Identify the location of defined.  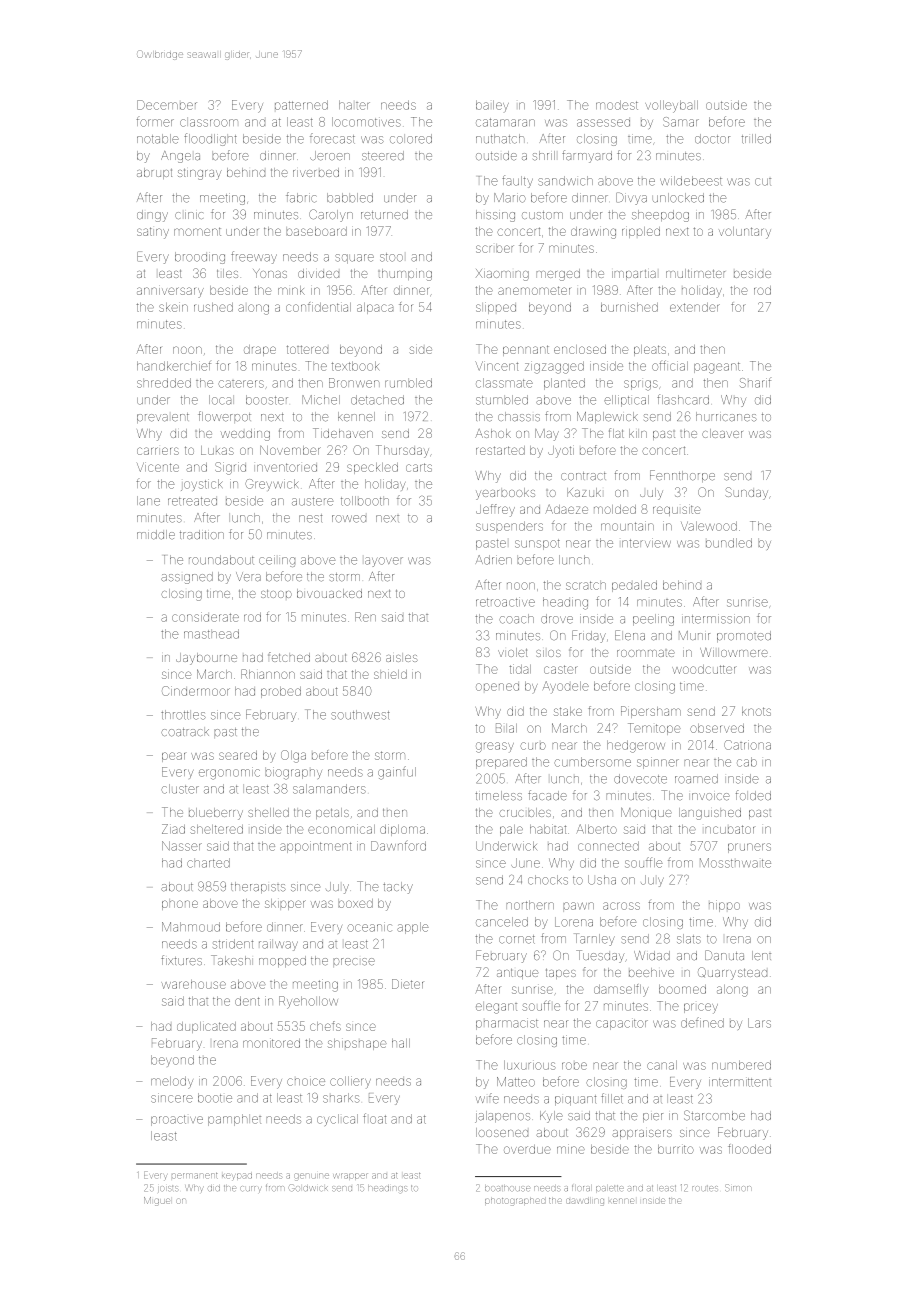
(702, 1022).
